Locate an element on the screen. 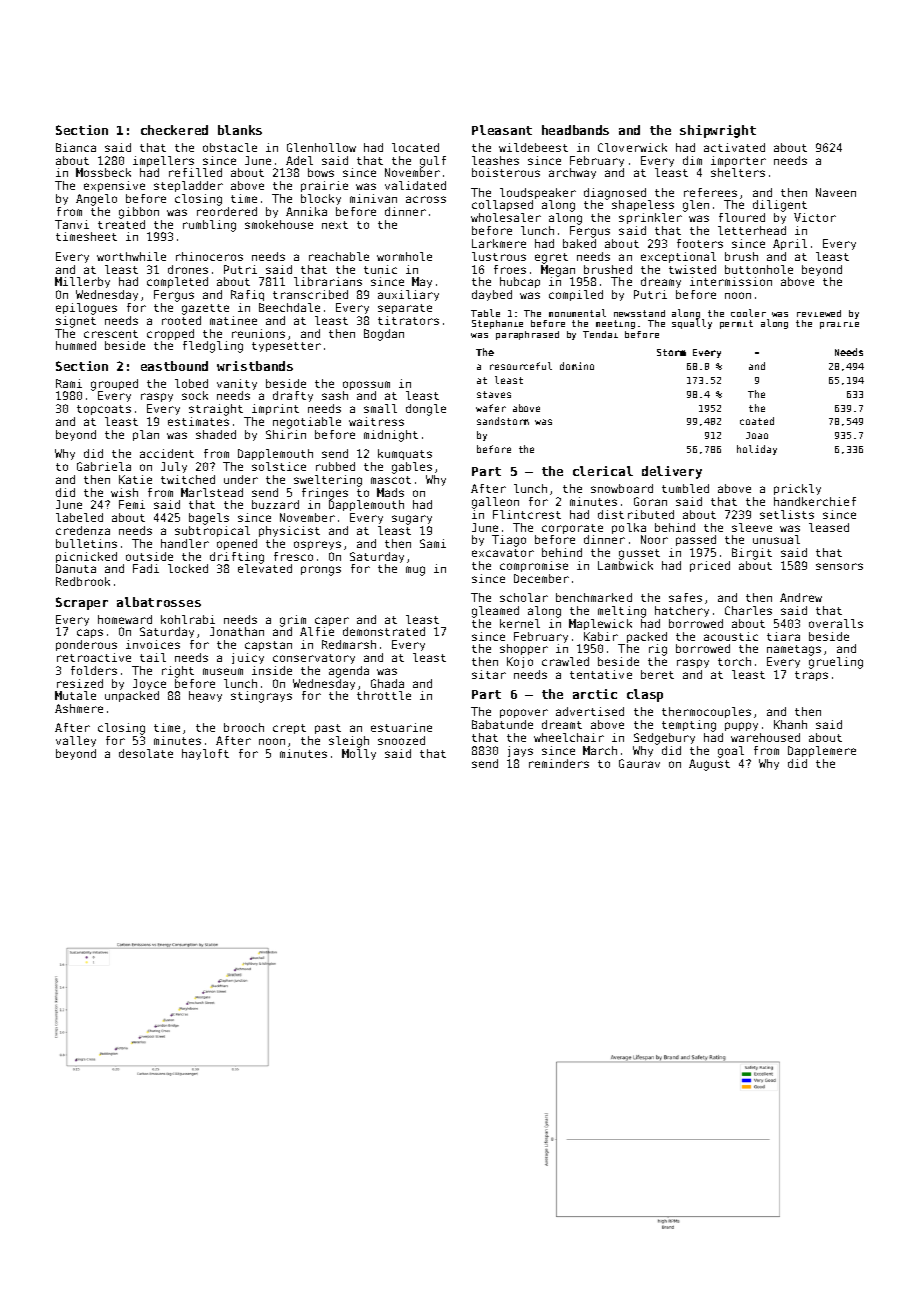  popover is located at coordinates (524, 713).
